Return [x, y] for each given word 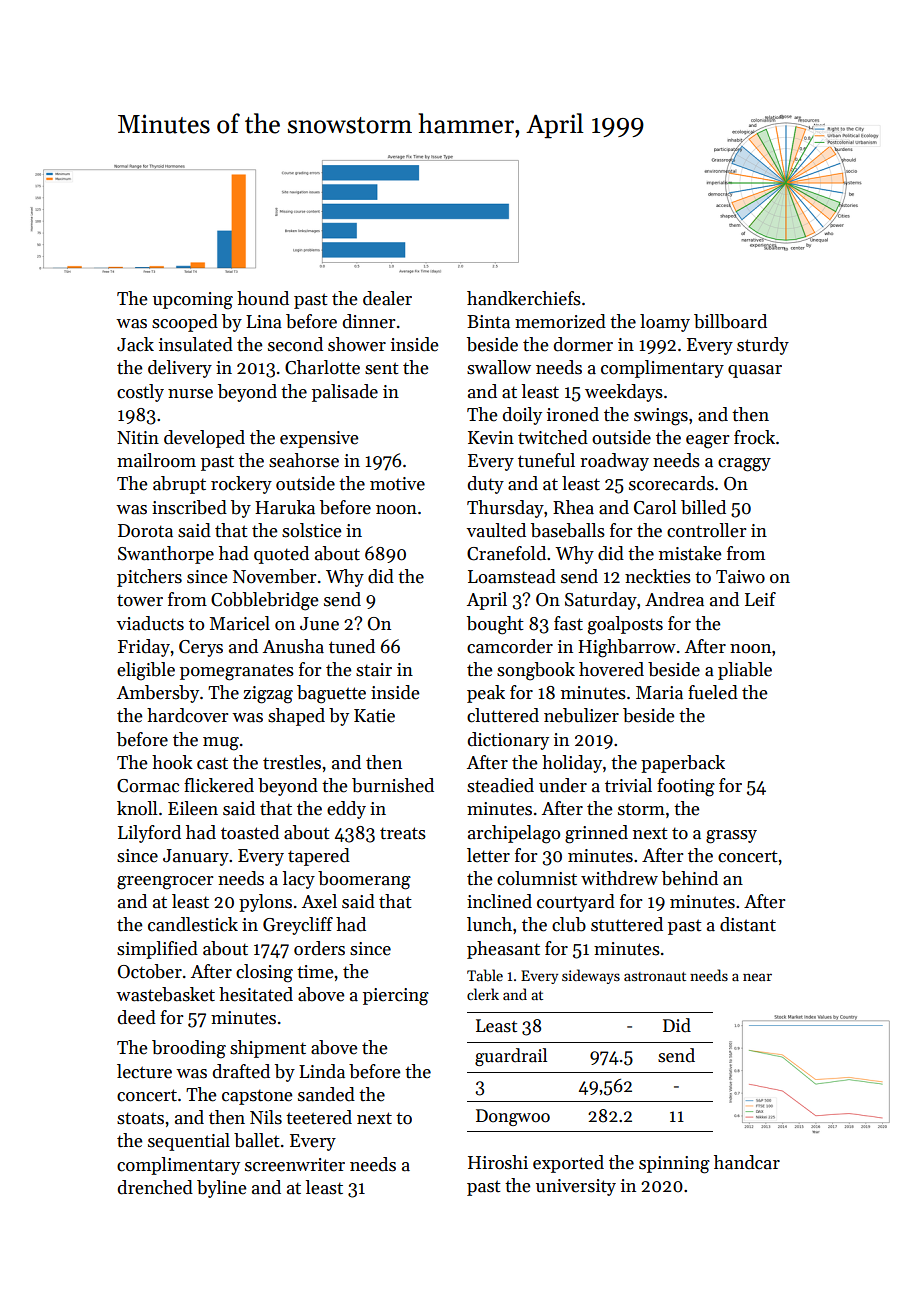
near [757, 977]
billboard [730, 321]
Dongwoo [513, 1117]
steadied [500, 785]
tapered [319, 857]
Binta [488, 322]
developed [204, 439]
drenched [155, 1187]
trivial [628, 785]
